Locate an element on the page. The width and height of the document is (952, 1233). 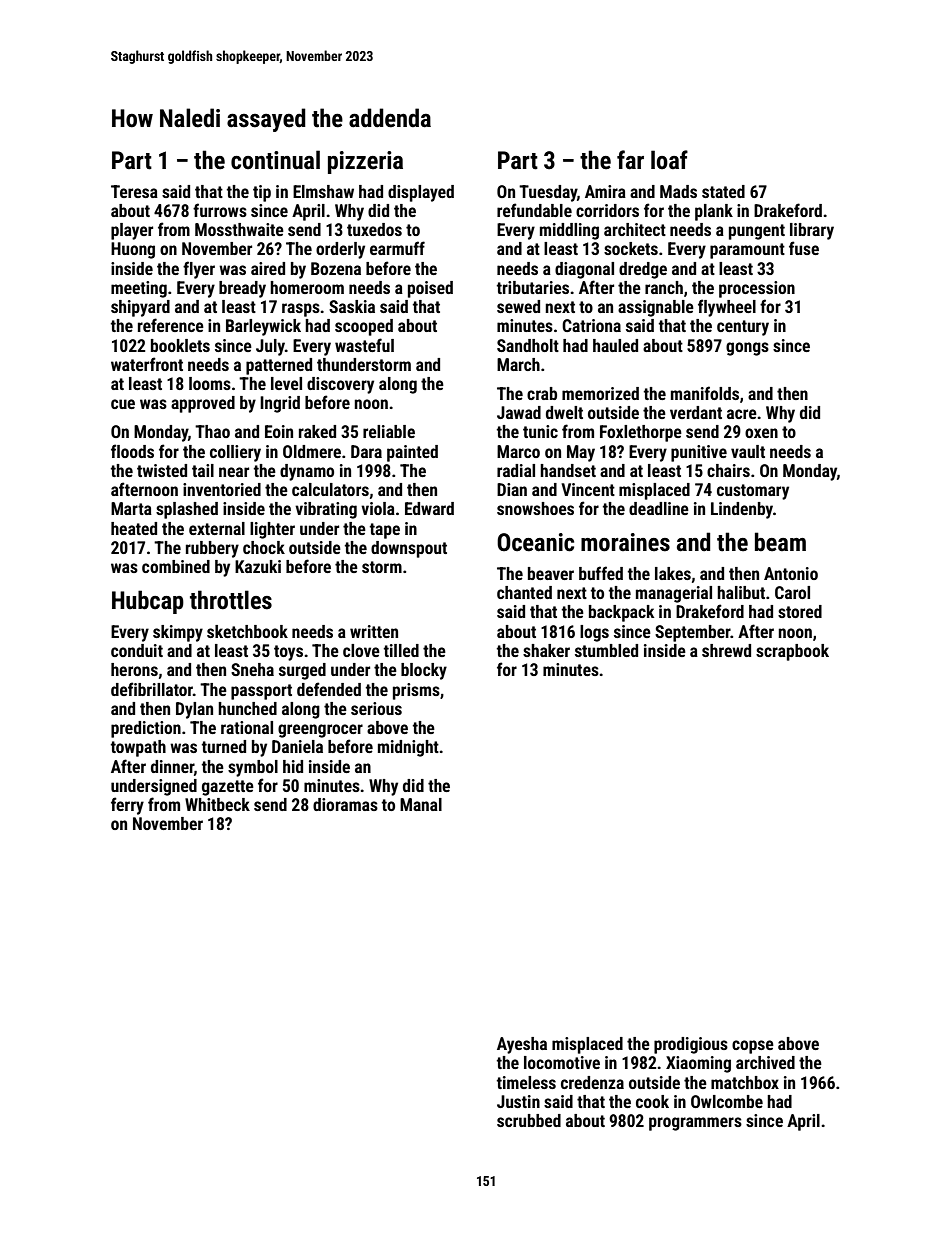
Ingrid is located at coordinates (280, 404).
